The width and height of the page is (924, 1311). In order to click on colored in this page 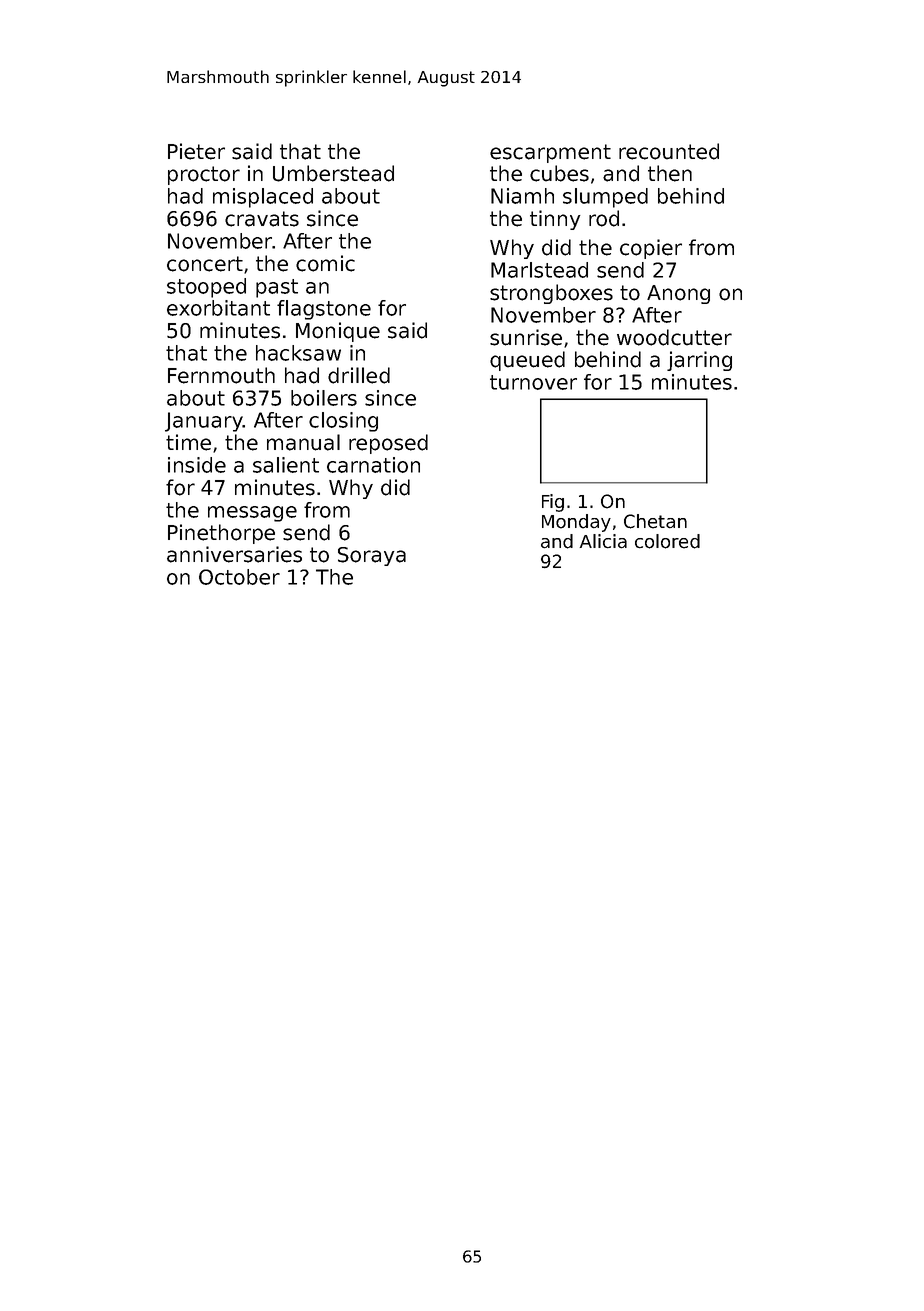, I will do `click(667, 541)`.
